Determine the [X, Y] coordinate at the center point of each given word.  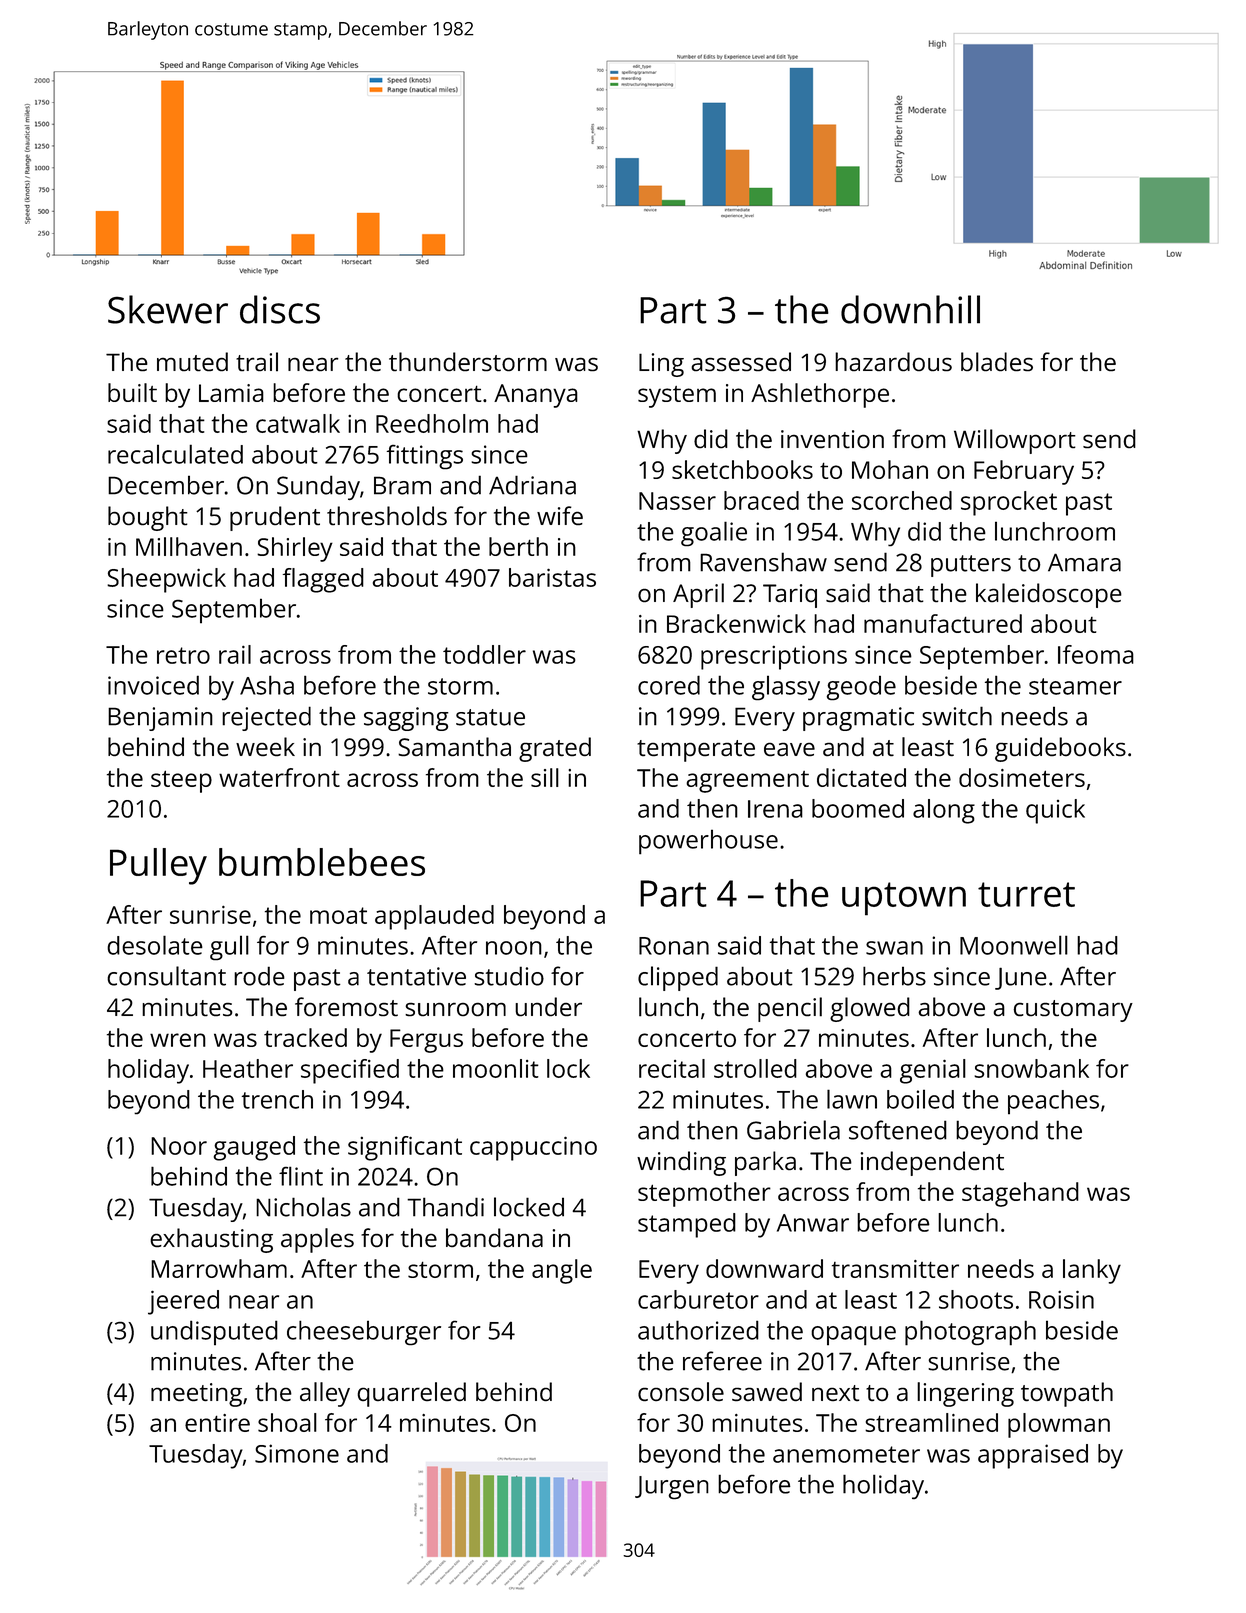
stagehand [1020, 1194]
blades [997, 362]
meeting [196, 1395]
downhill [910, 309]
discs [280, 309]
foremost [346, 1006]
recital [672, 1068]
